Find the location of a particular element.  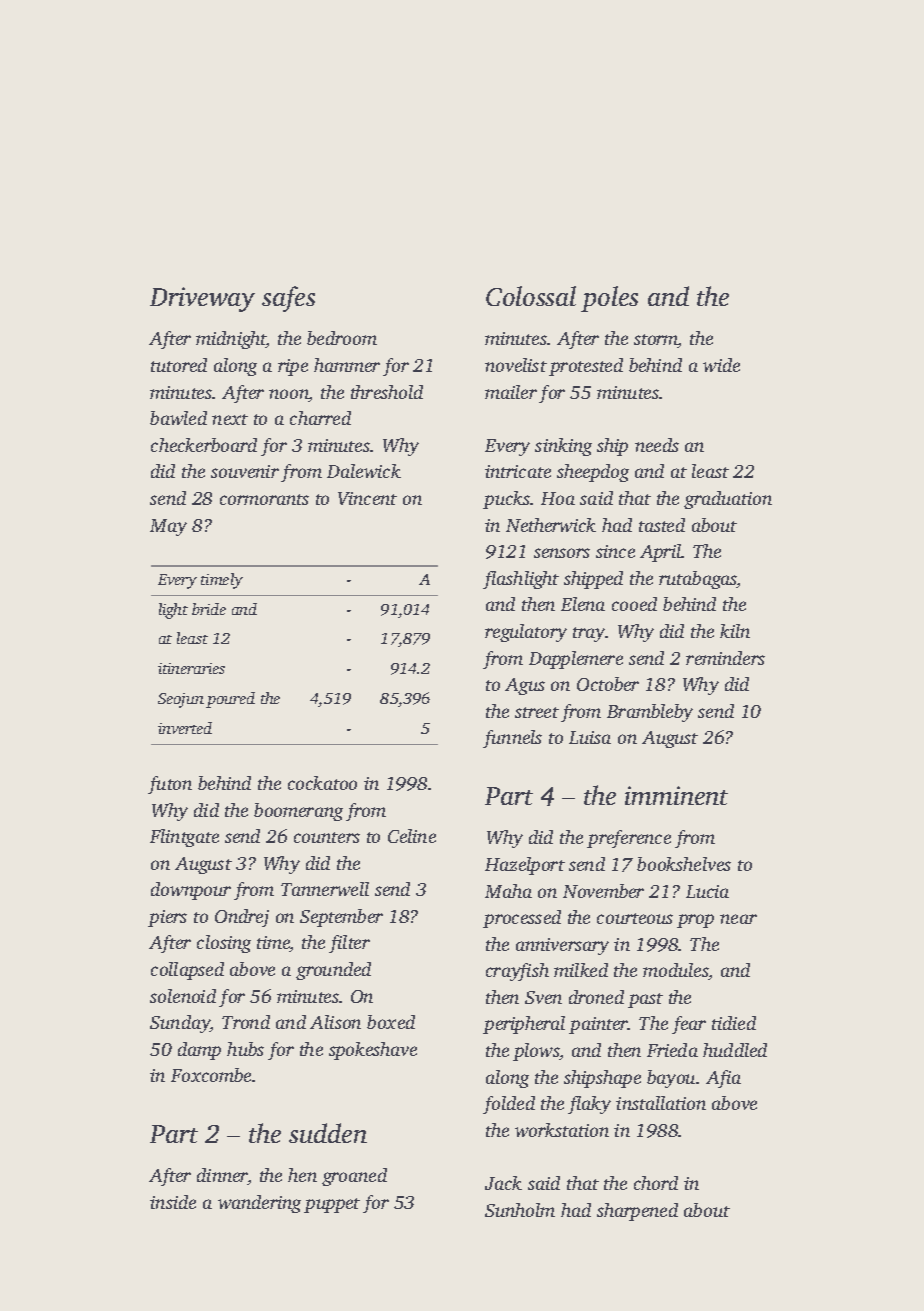

Colossal is located at coordinates (531, 296).
